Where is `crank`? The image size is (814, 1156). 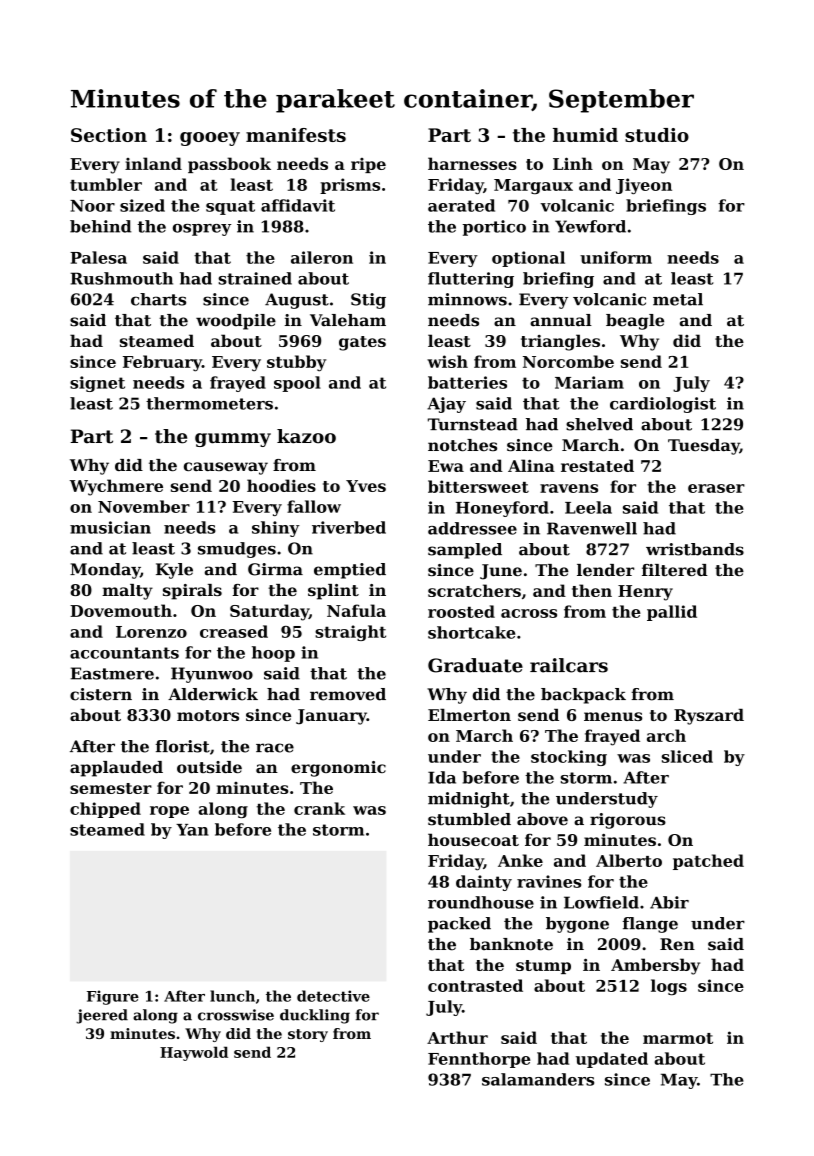
crank is located at coordinates (319, 808).
